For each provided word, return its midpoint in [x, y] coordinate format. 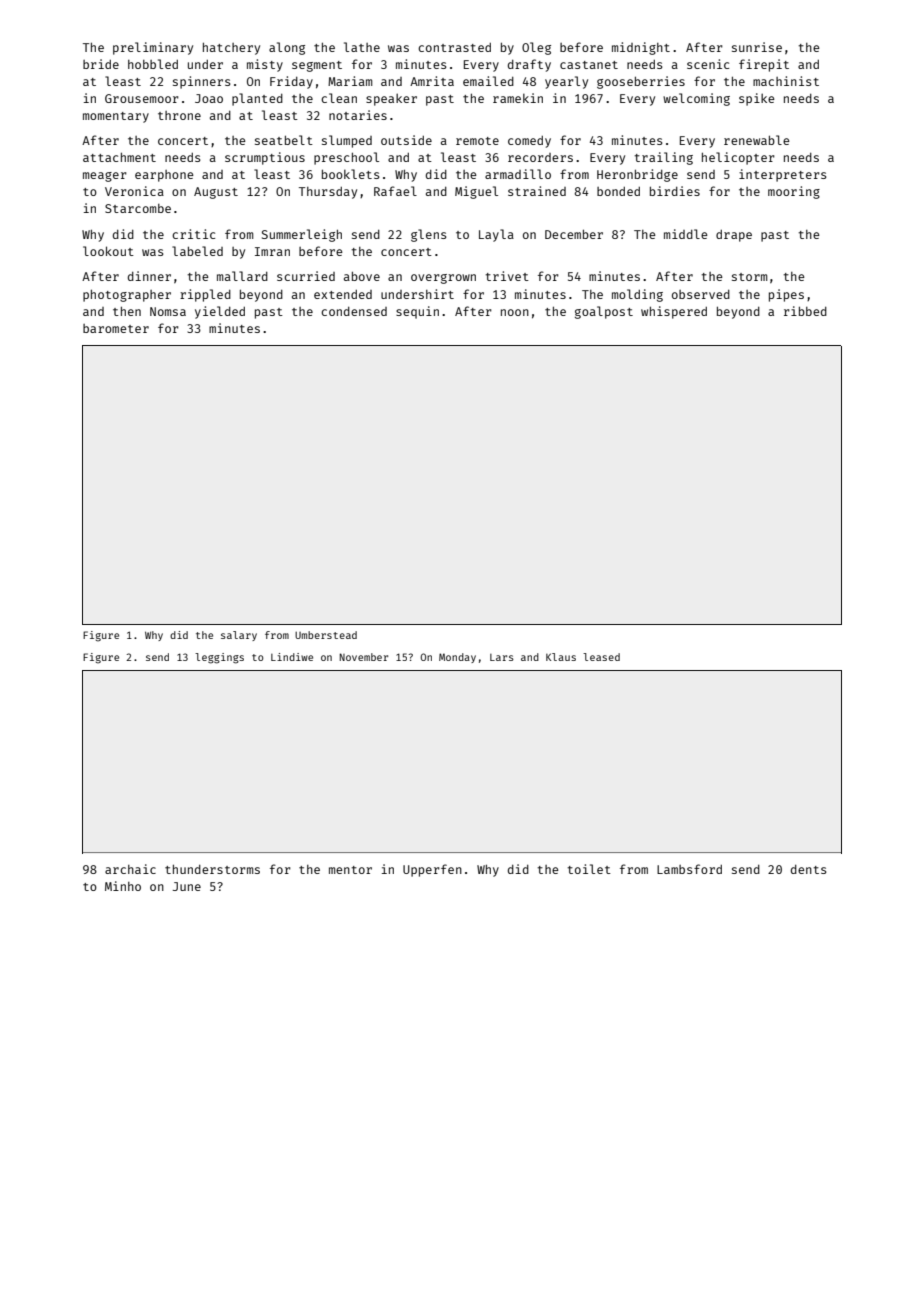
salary [239, 636]
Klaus [561, 657]
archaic [130, 869]
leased [601, 657]
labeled [197, 251]
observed [701, 294]
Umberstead [326, 635]
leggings [219, 658]
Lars [502, 657]
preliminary [153, 48]
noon [515, 312]
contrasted [454, 47]
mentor [350, 870]
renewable [757, 140]
